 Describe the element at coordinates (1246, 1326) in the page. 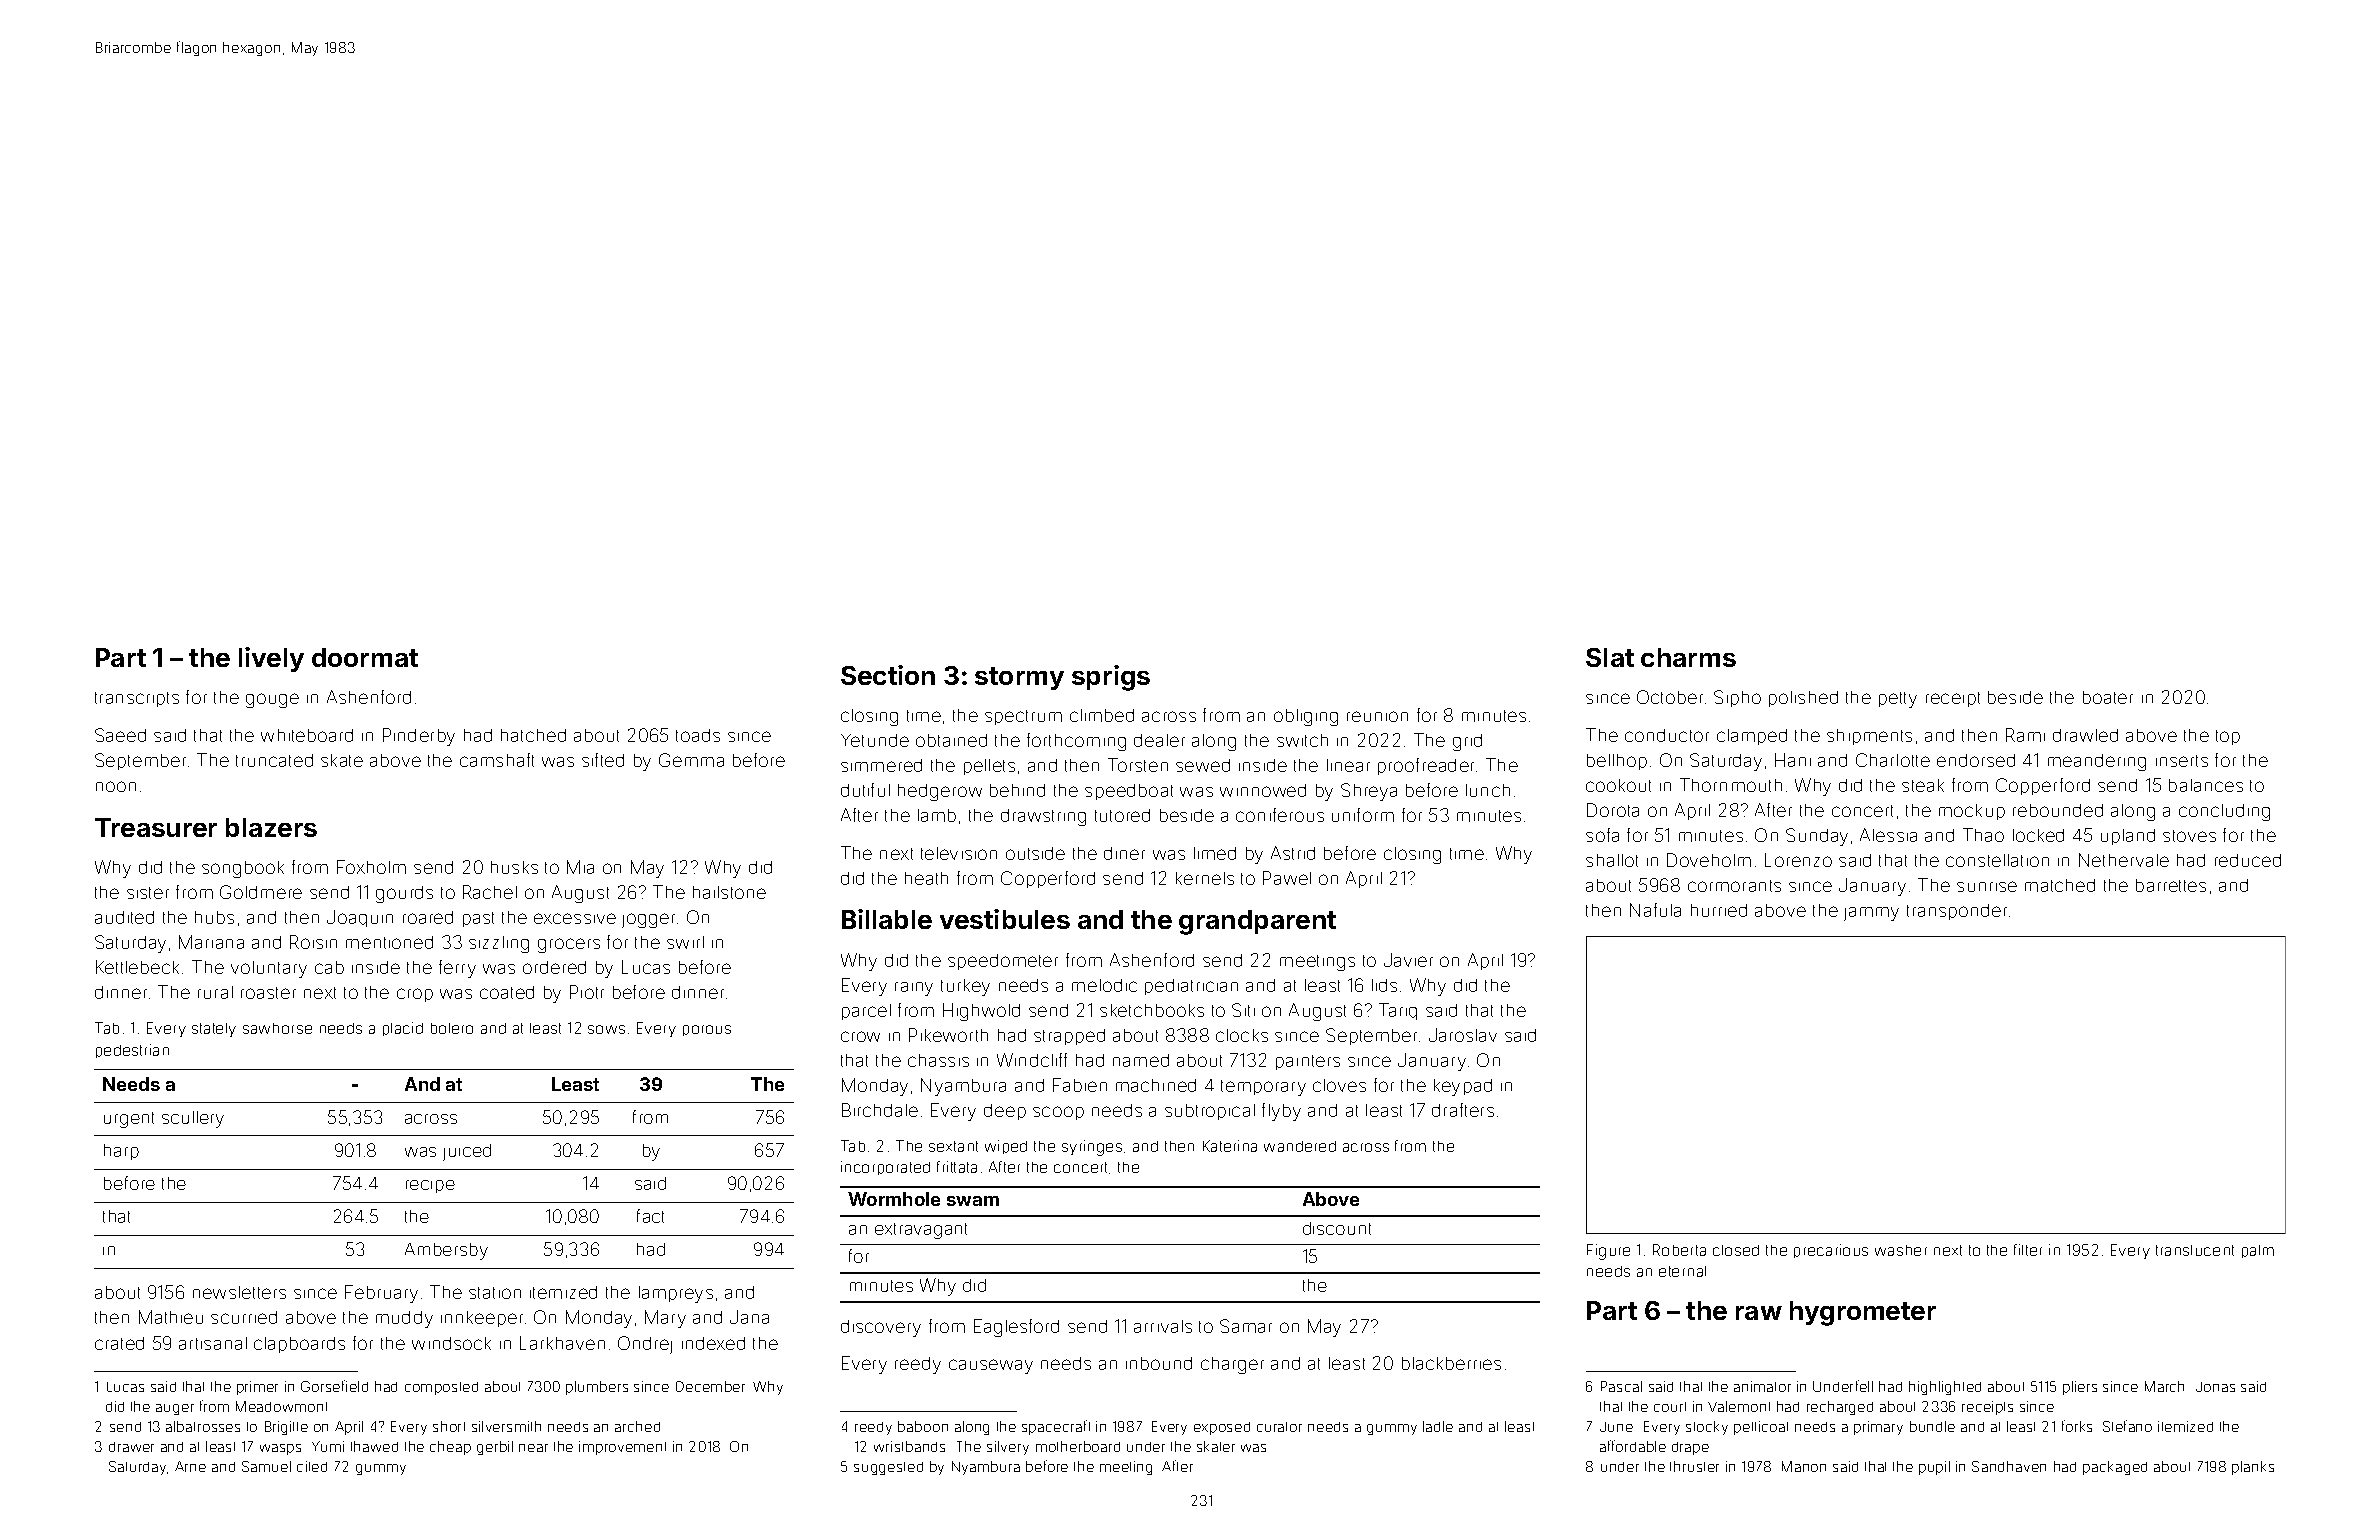

I see `Samar` at that location.
